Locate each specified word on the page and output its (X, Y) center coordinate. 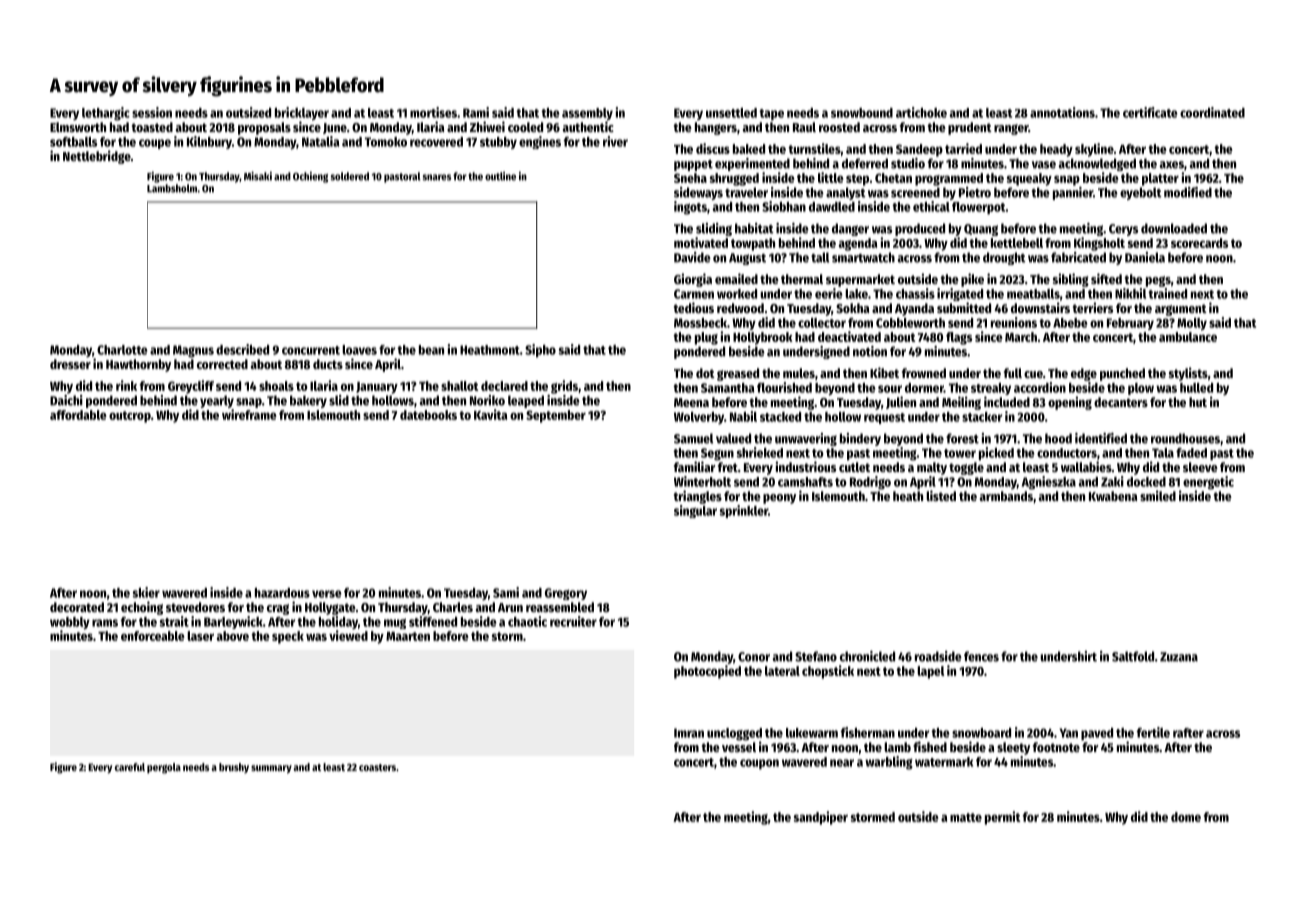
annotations (1062, 112)
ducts (328, 364)
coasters (377, 767)
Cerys (1123, 230)
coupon (759, 764)
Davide (692, 257)
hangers (716, 128)
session (152, 112)
